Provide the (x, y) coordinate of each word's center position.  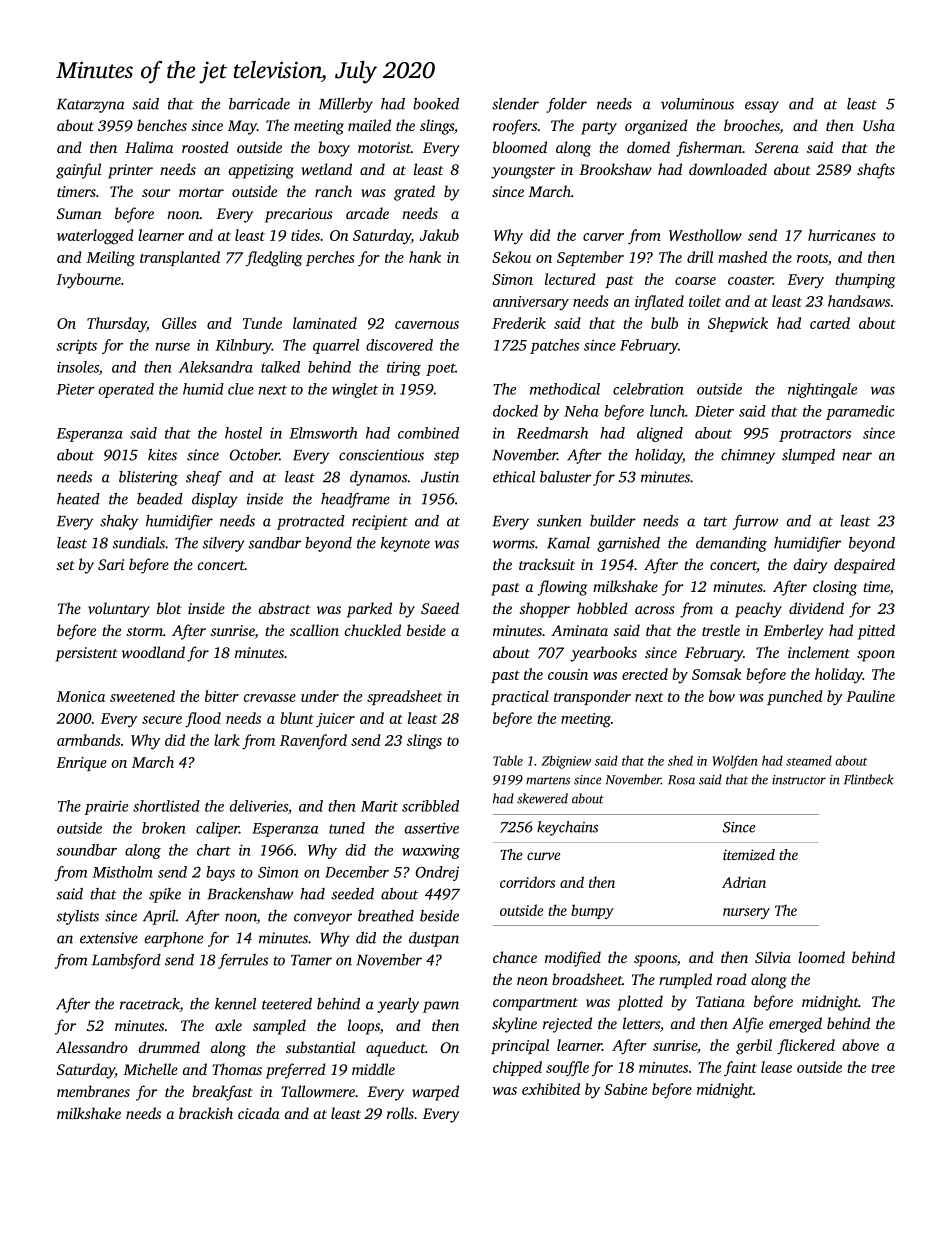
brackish (206, 1113)
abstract (284, 608)
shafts (876, 171)
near (857, 456)
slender (515, 104)
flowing (562, 588)
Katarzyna (91, 106)
